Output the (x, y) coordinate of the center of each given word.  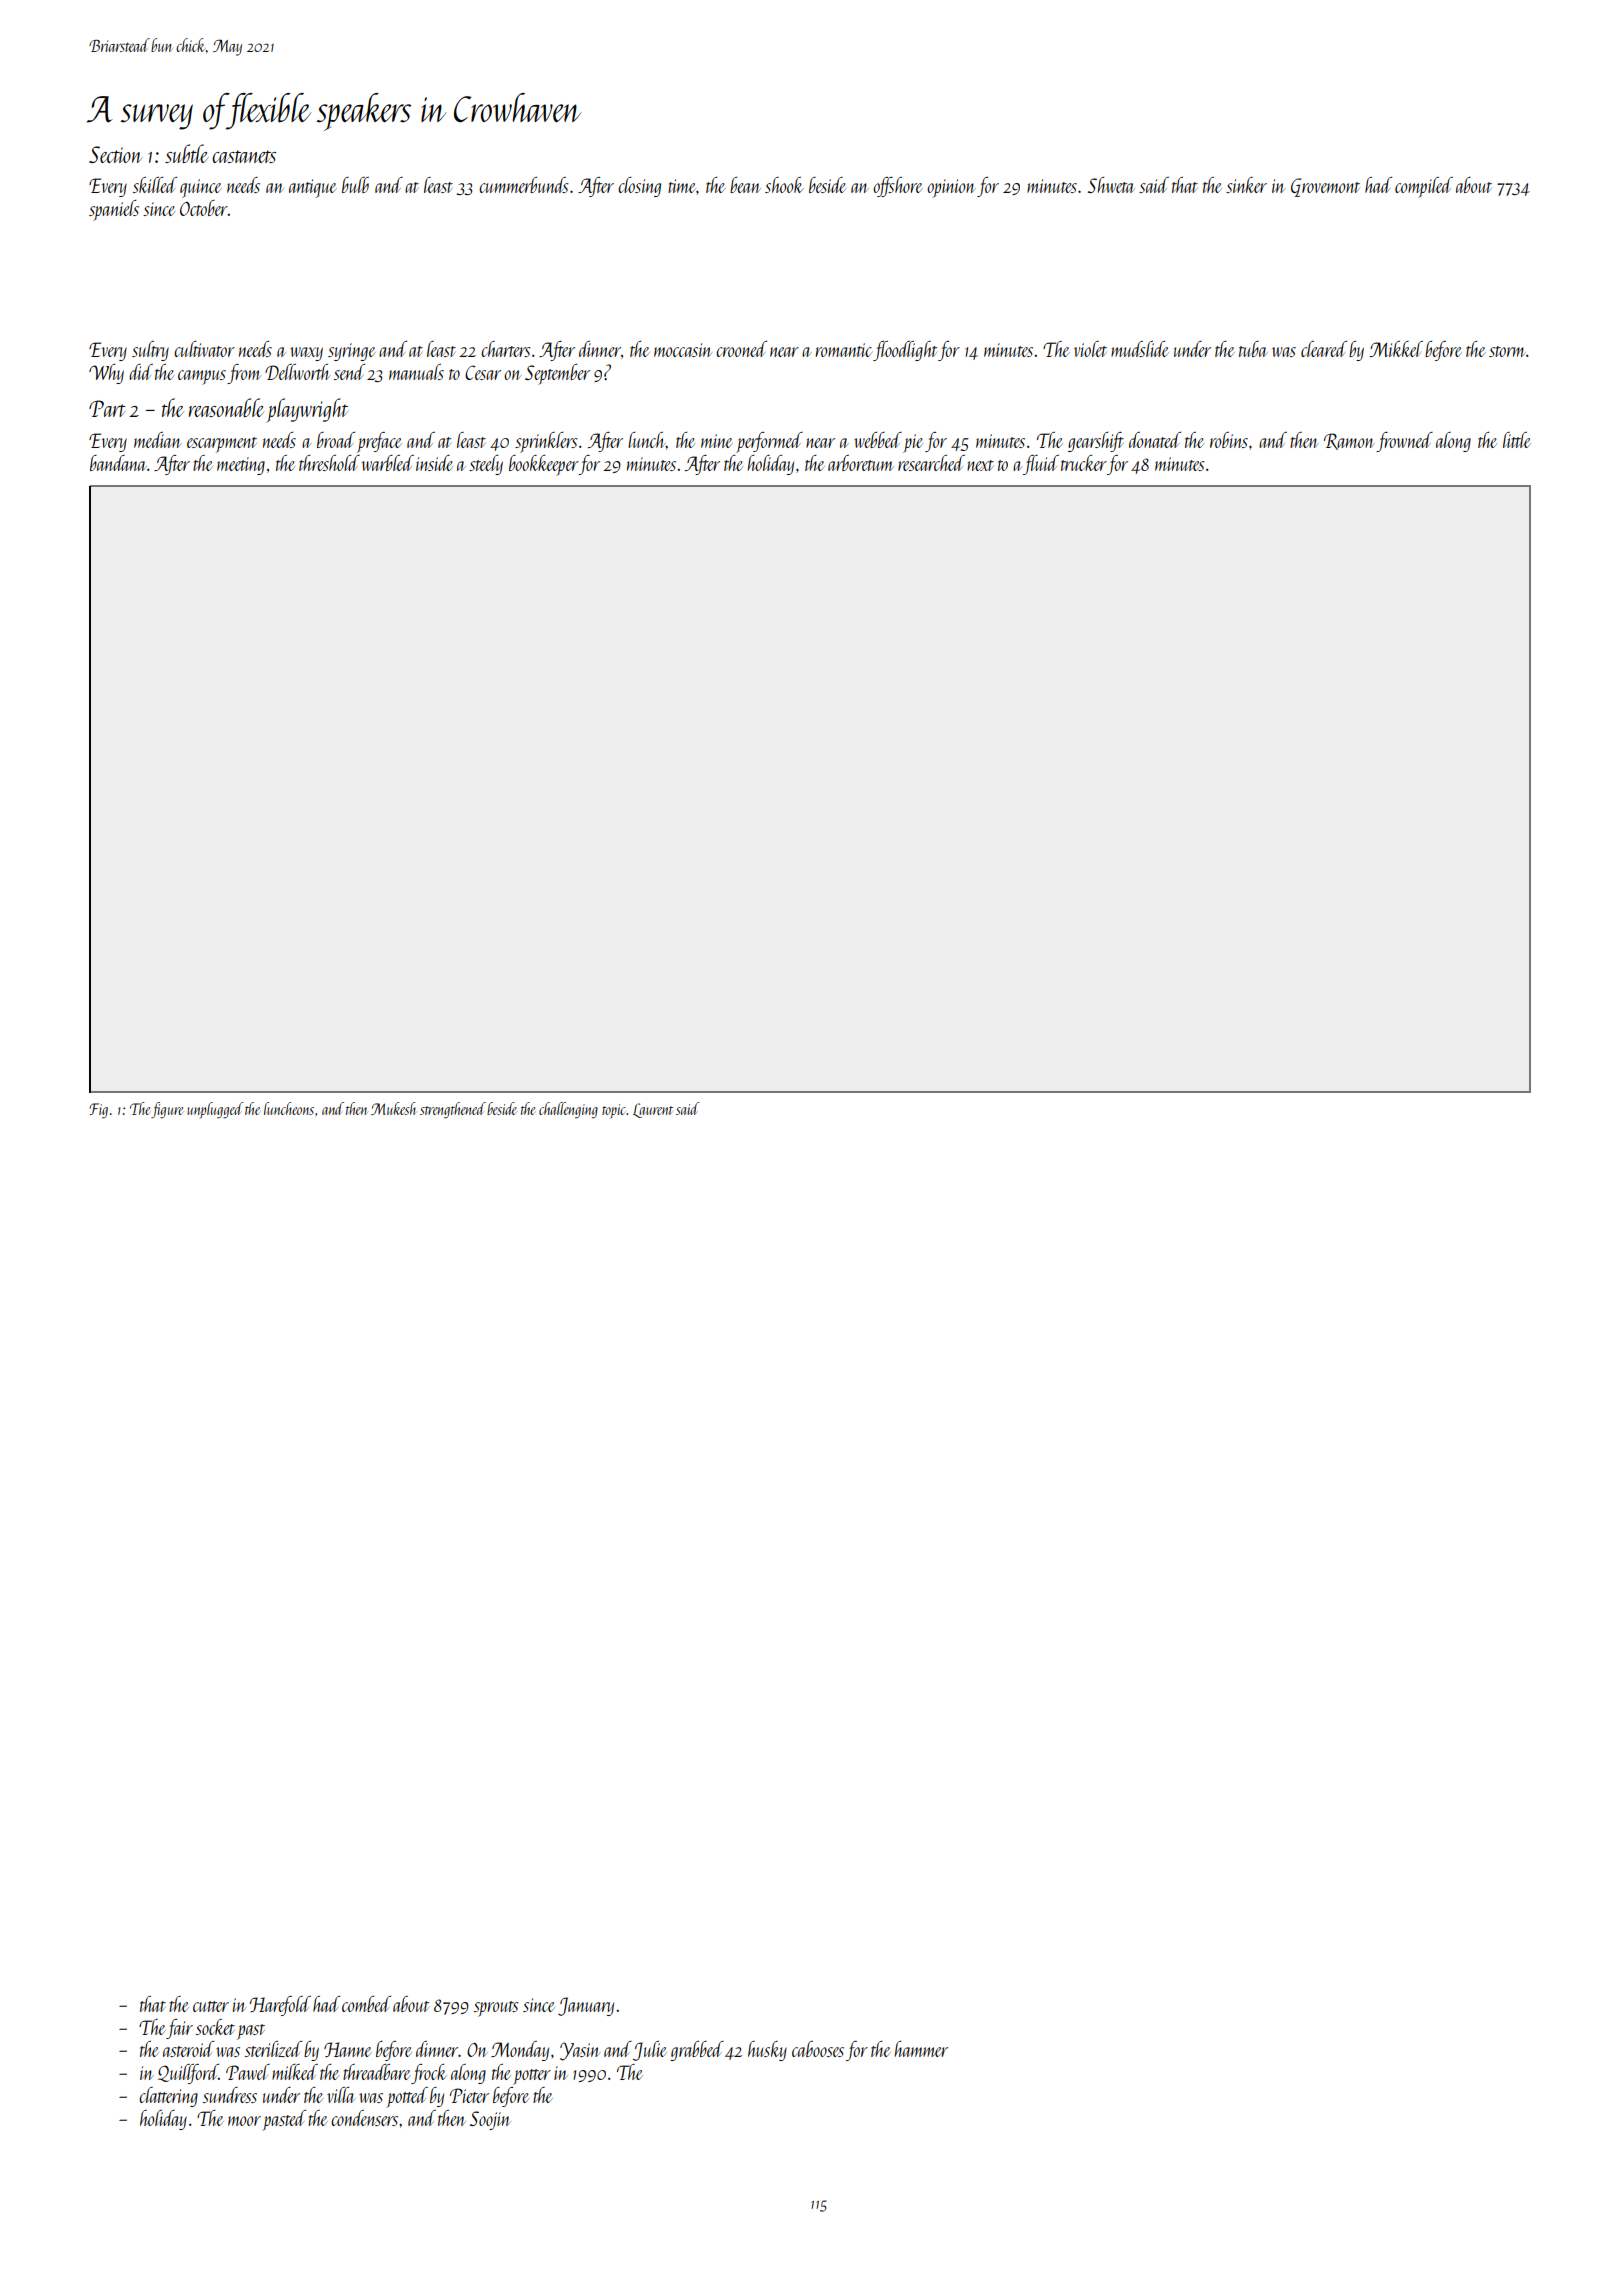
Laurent (653, 1110)
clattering (168, 2097)
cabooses (818, 2049)
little (1517, 440)
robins (1229, 440)
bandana (118, 463)
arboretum (861, 463)
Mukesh (393, 1108)
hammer (921, 2049)
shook (784, 185)
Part (107, 408)
